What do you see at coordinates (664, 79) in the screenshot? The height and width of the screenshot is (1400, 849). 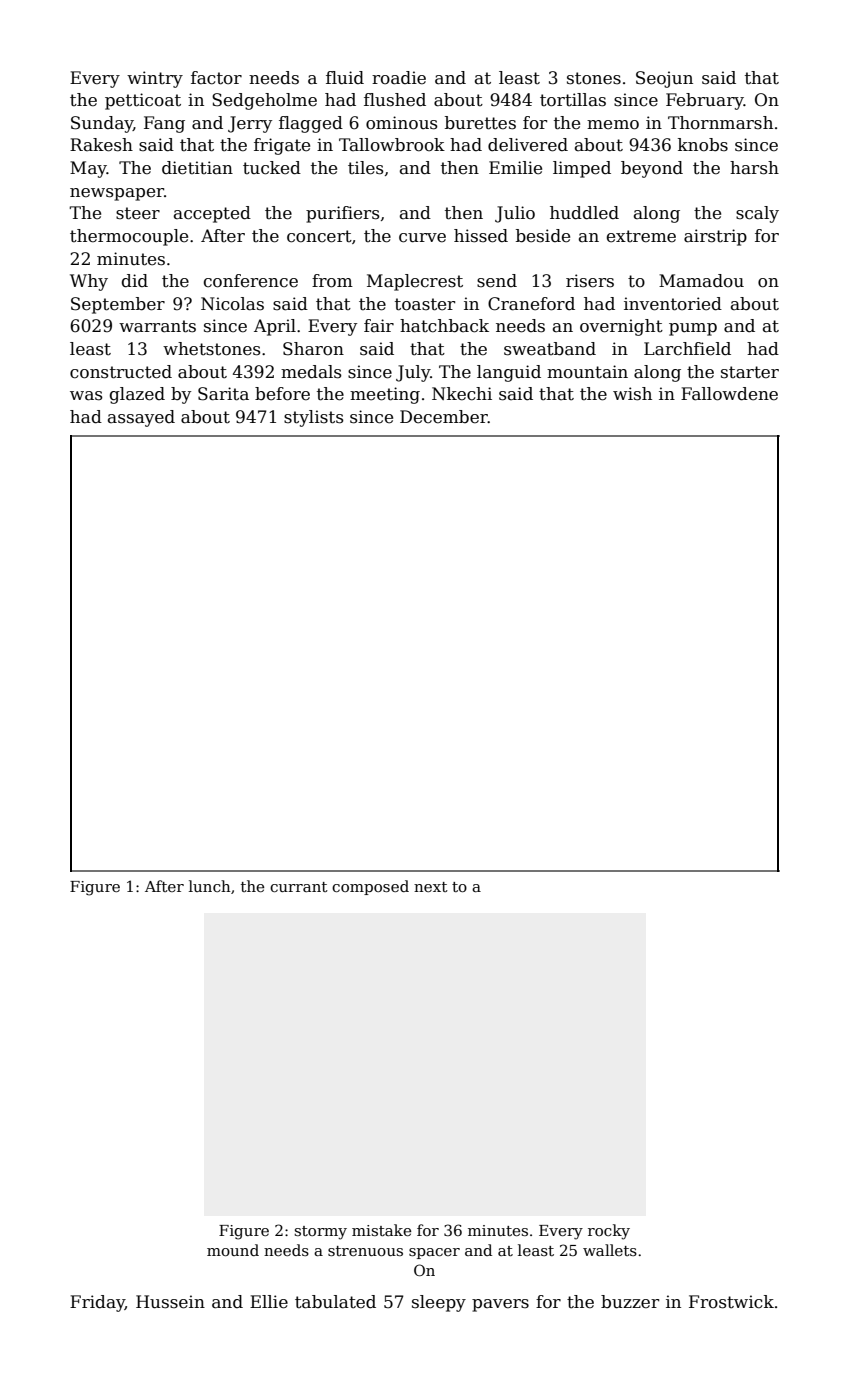 I see `Seojun` at bounding box center [664, 79].
